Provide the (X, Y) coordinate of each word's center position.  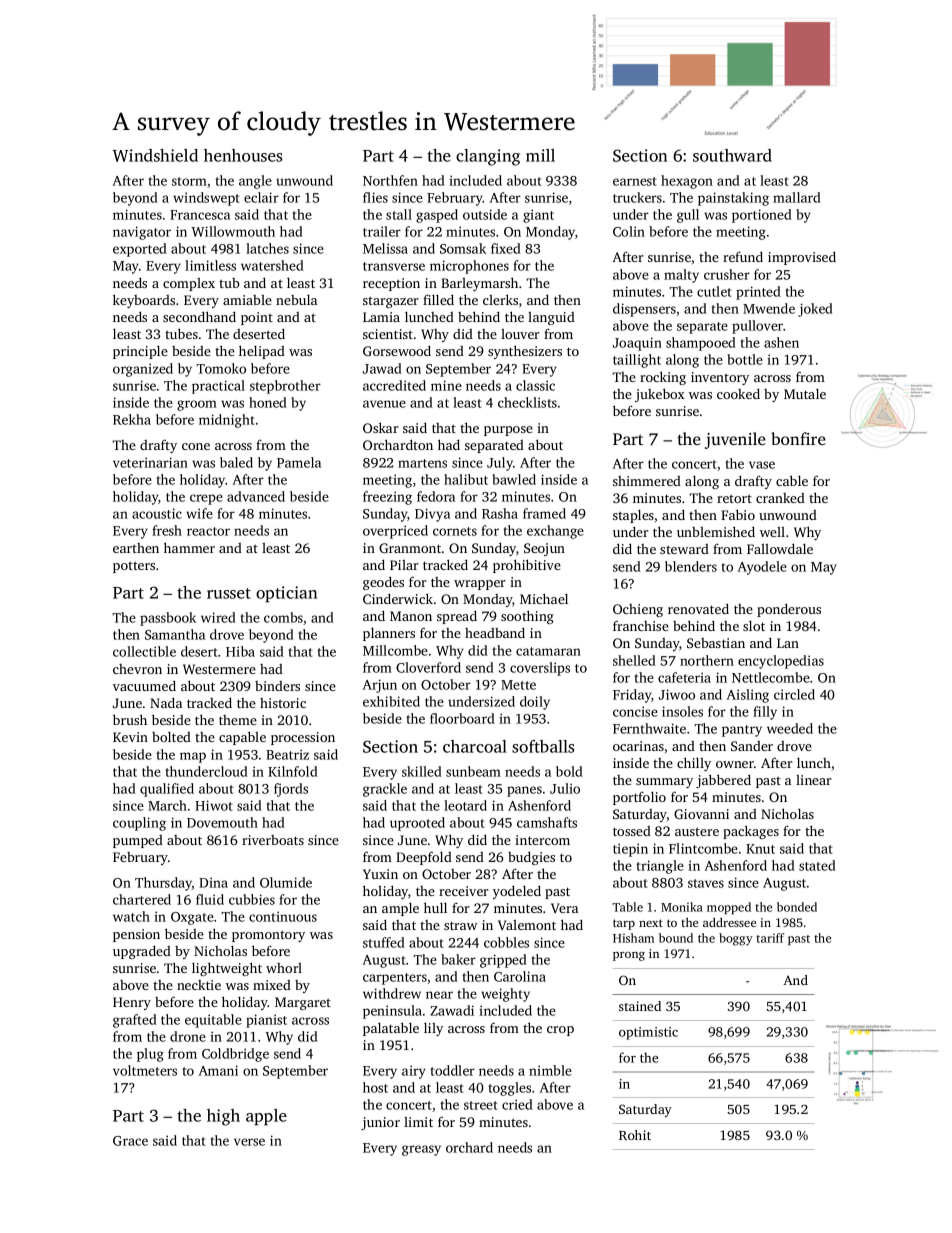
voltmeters (145, 1070)
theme (238, 720)
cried (517, 1104)
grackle (385, 790)
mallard (797, 197)
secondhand (199, 316)
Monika (682, 907)
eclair (261, 197)
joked (815, 310)
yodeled (517, 892)
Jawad (382, 368)
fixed (506, 248)
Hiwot (213, 805)
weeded (790, 728)
